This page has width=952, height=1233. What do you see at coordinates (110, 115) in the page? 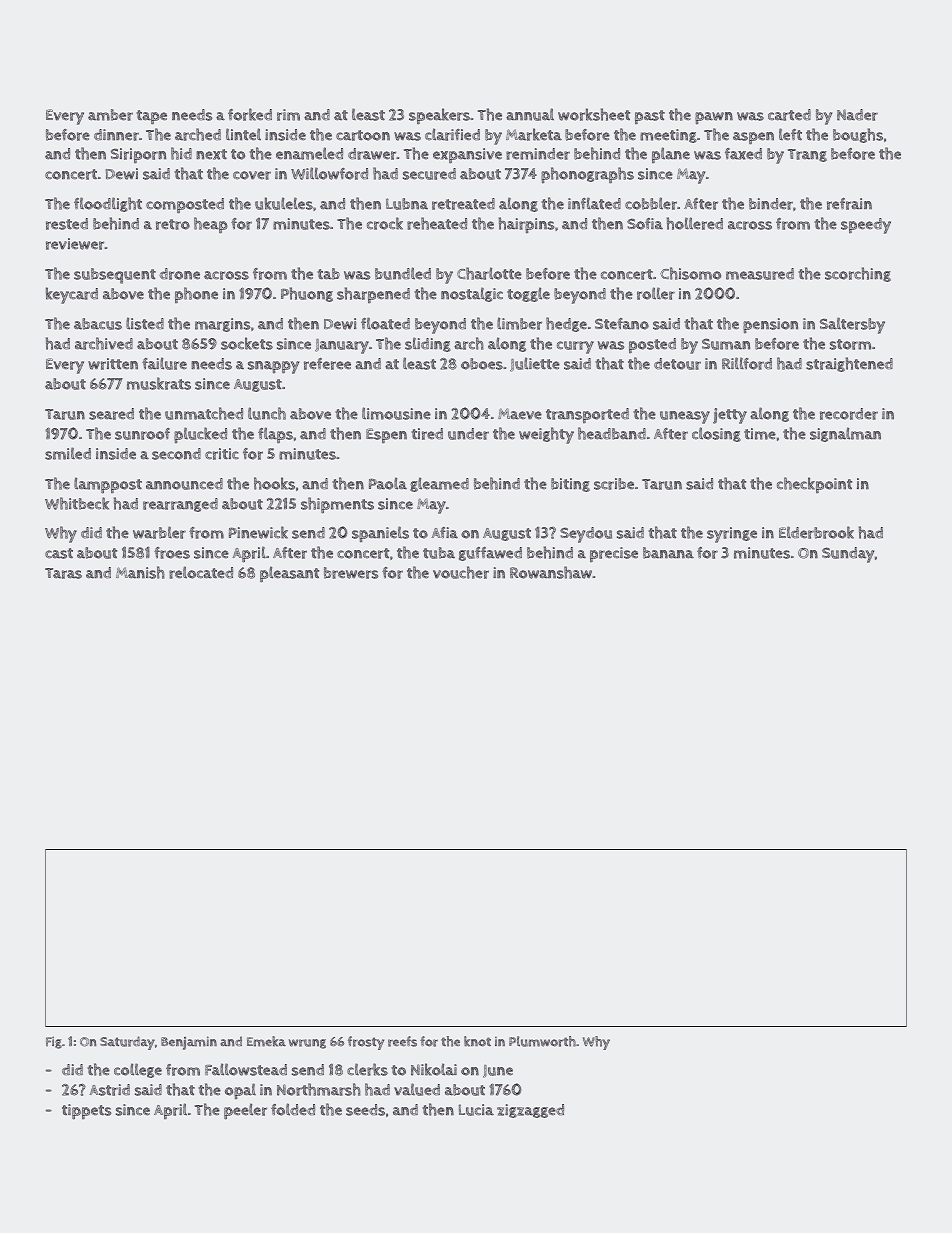
I see `amber` at bounding box center [110, 115].
